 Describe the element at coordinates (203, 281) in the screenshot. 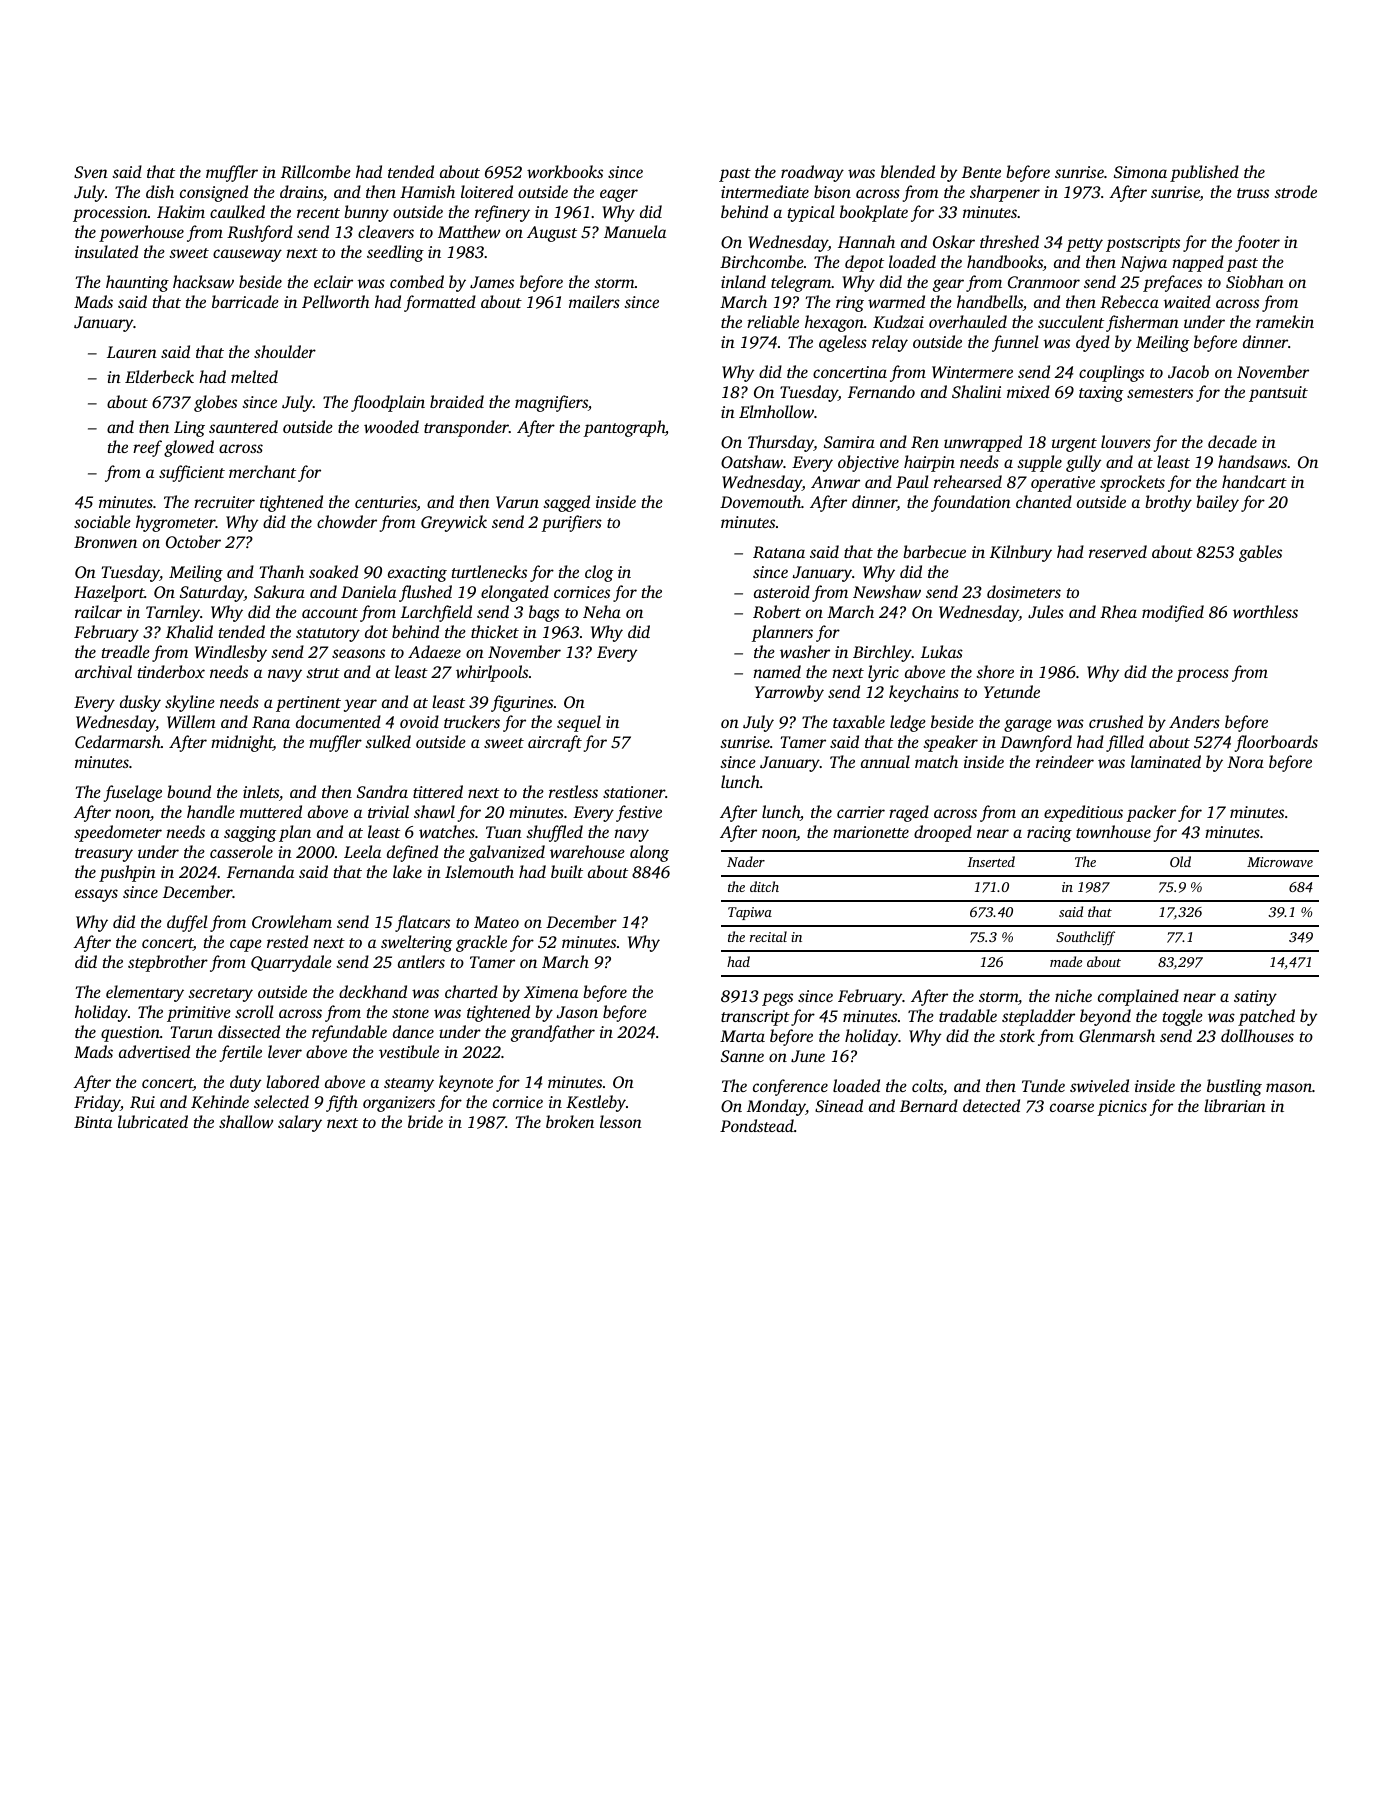

I see `hacksaw` at that location.
